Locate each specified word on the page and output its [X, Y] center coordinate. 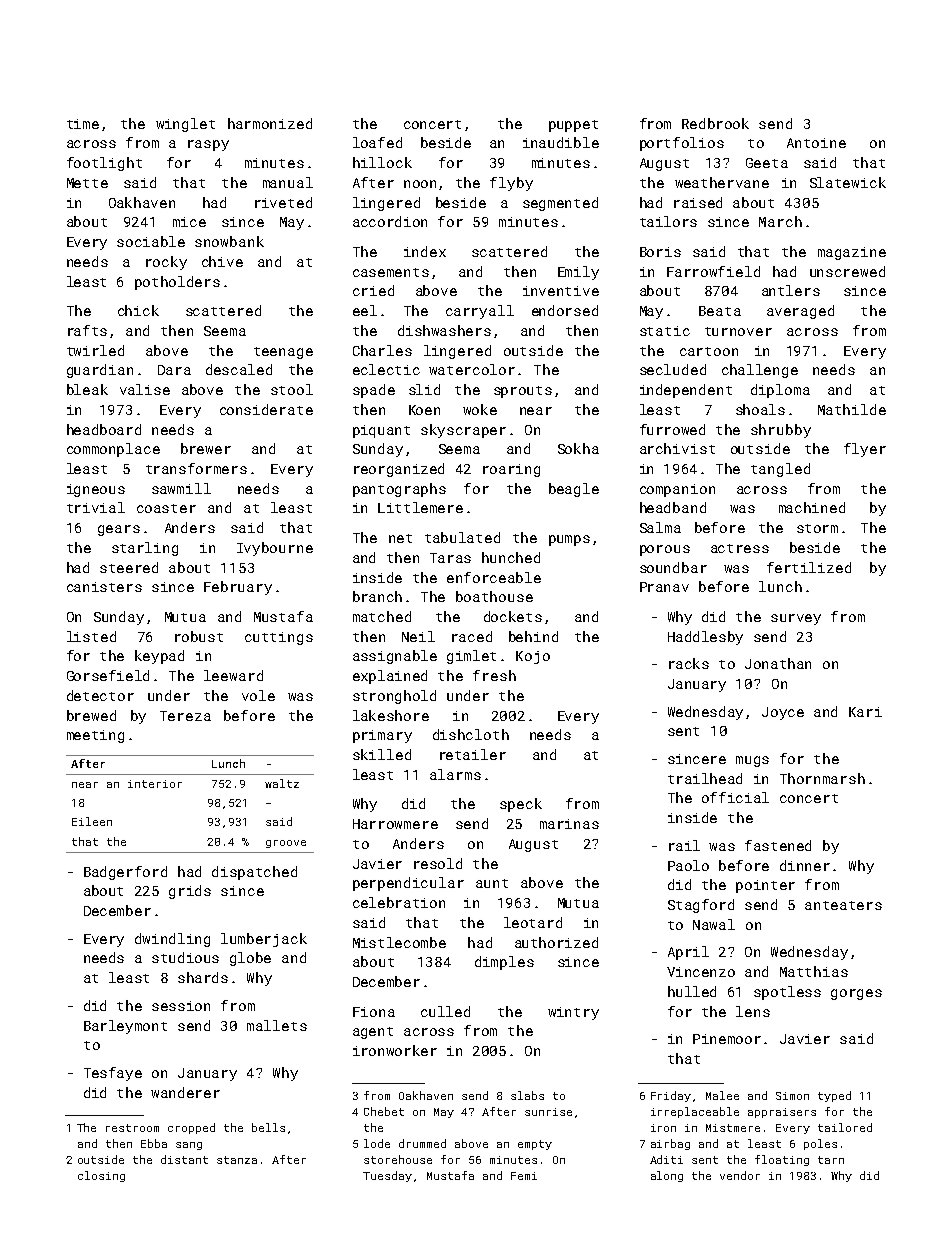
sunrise [548, 1112]
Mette [87, 183]
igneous [96, 490]
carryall [480, 312]
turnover [738, 331]
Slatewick [848, 182]
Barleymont [125, 1027]
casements [391, 272]
